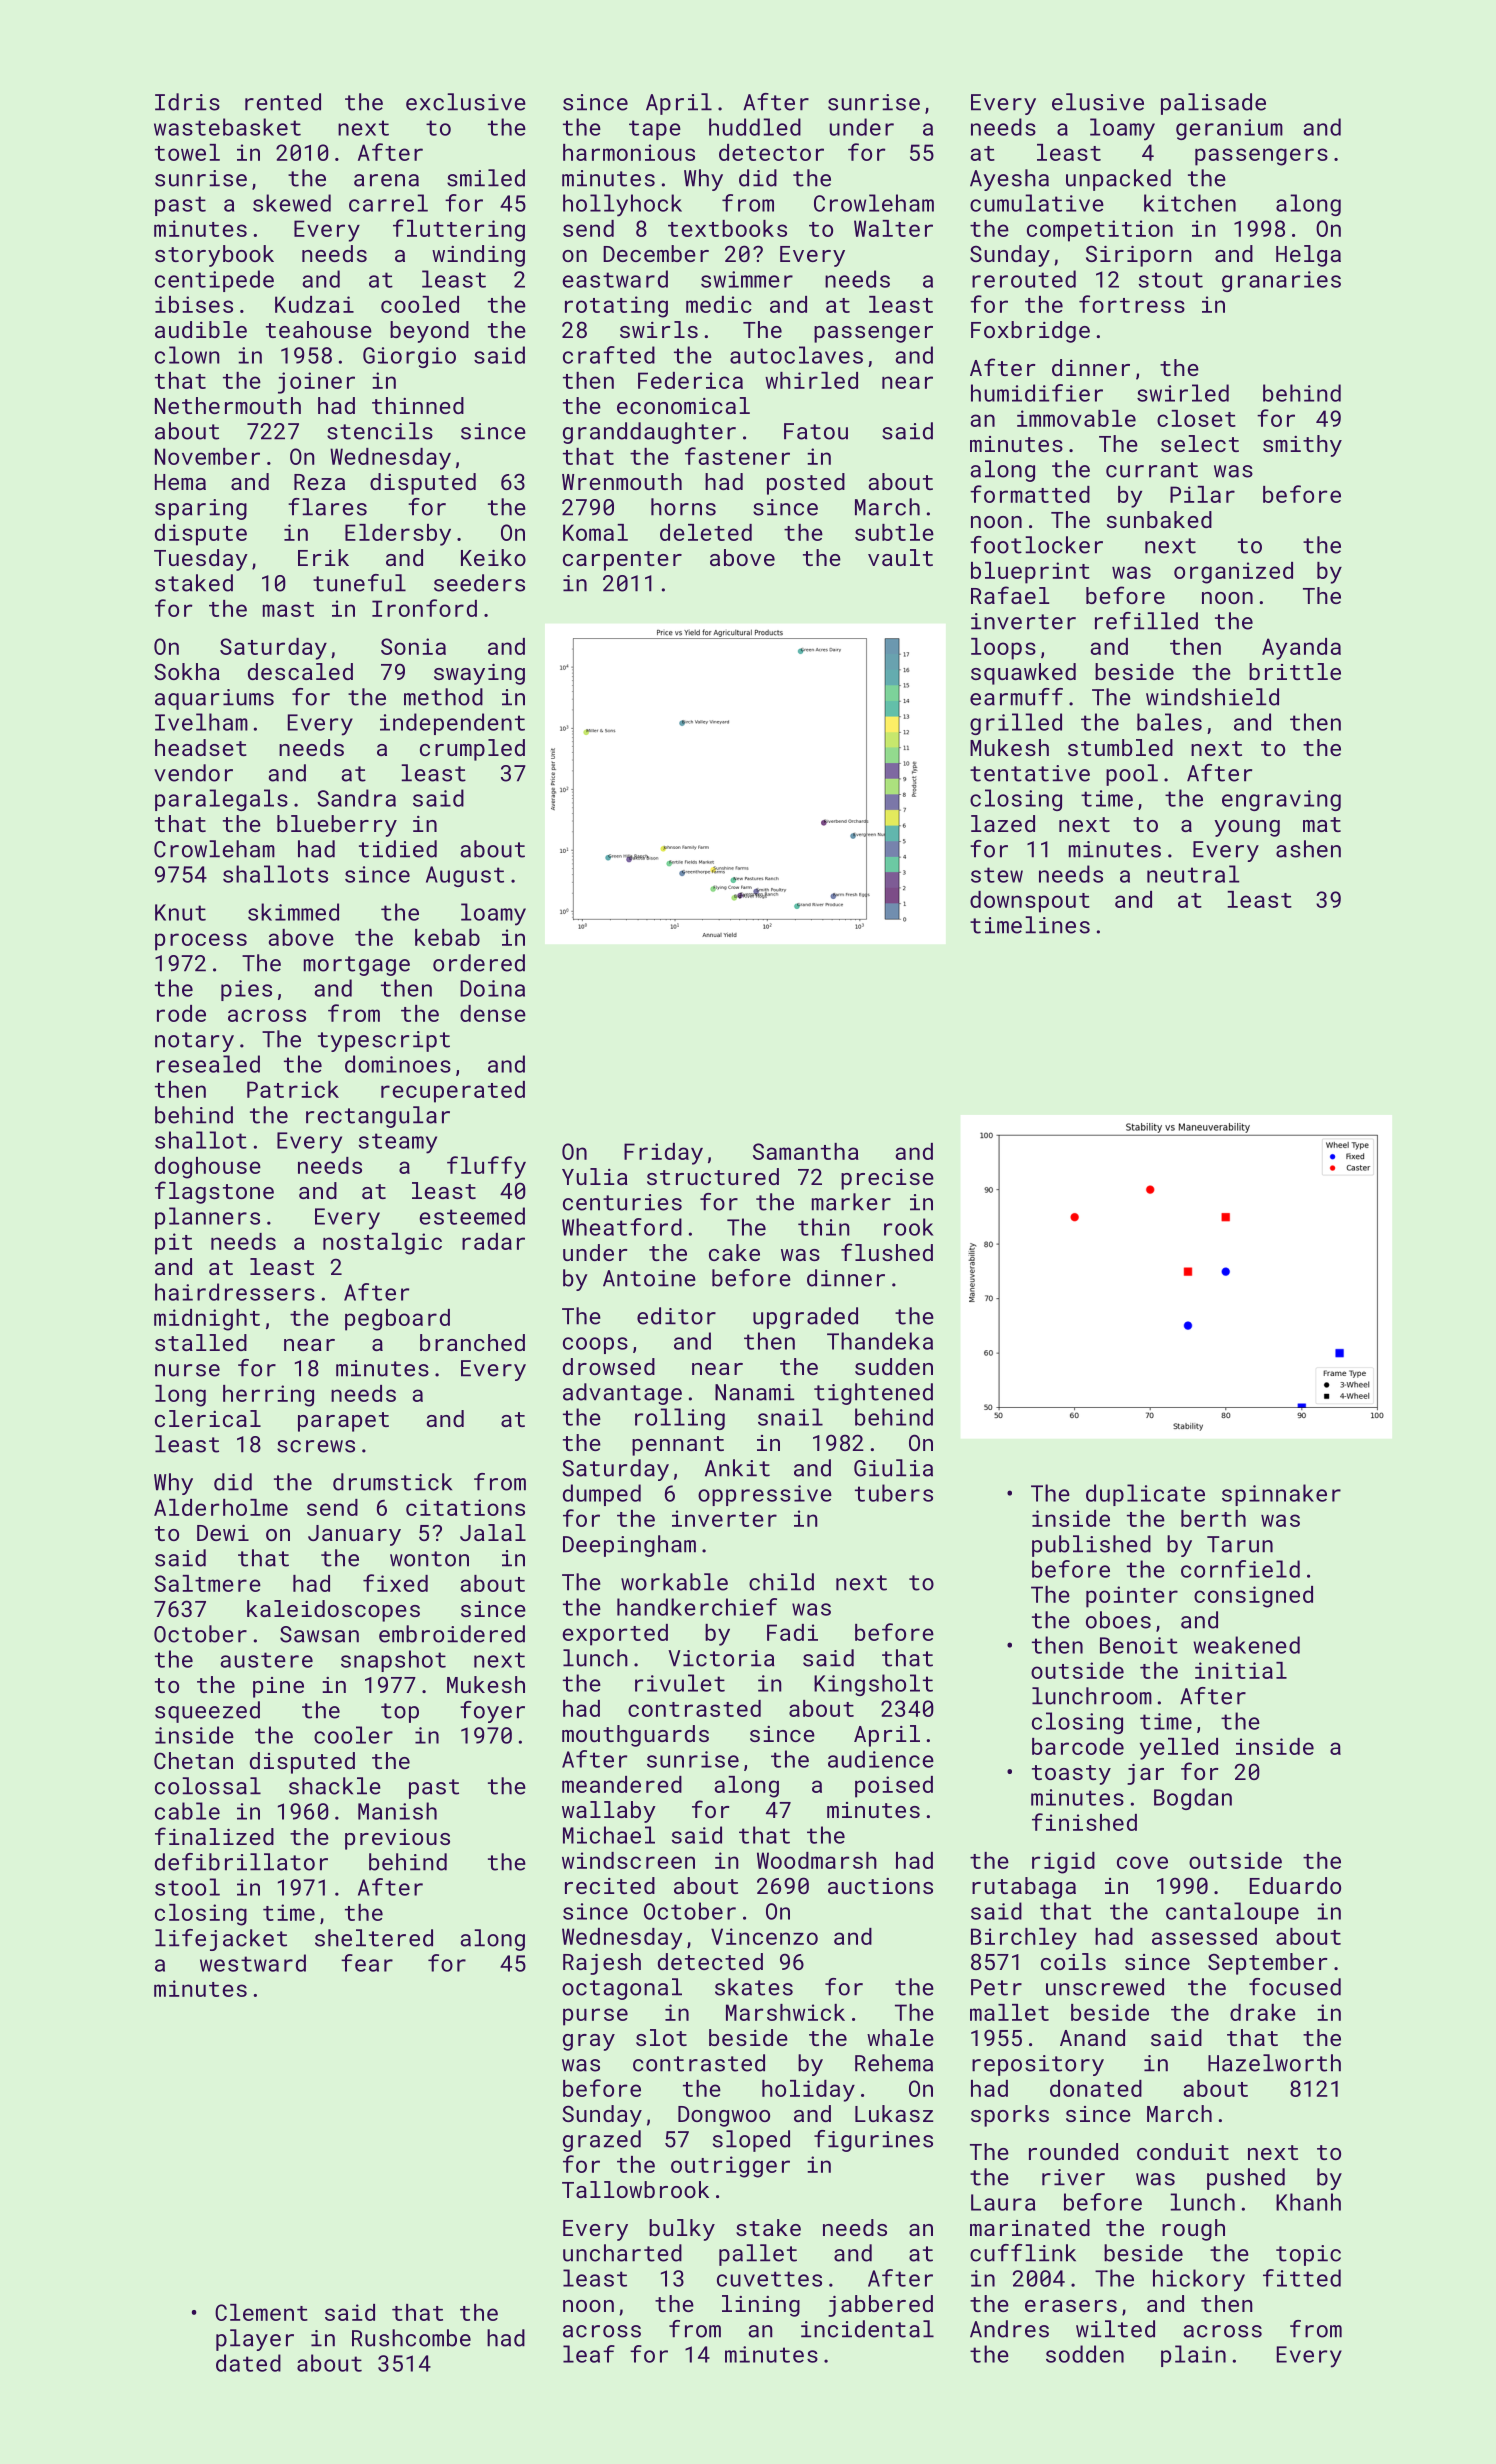 This screenshot has width=1496, height=2464. I want to click on sheltered, so click(374, 1938).
